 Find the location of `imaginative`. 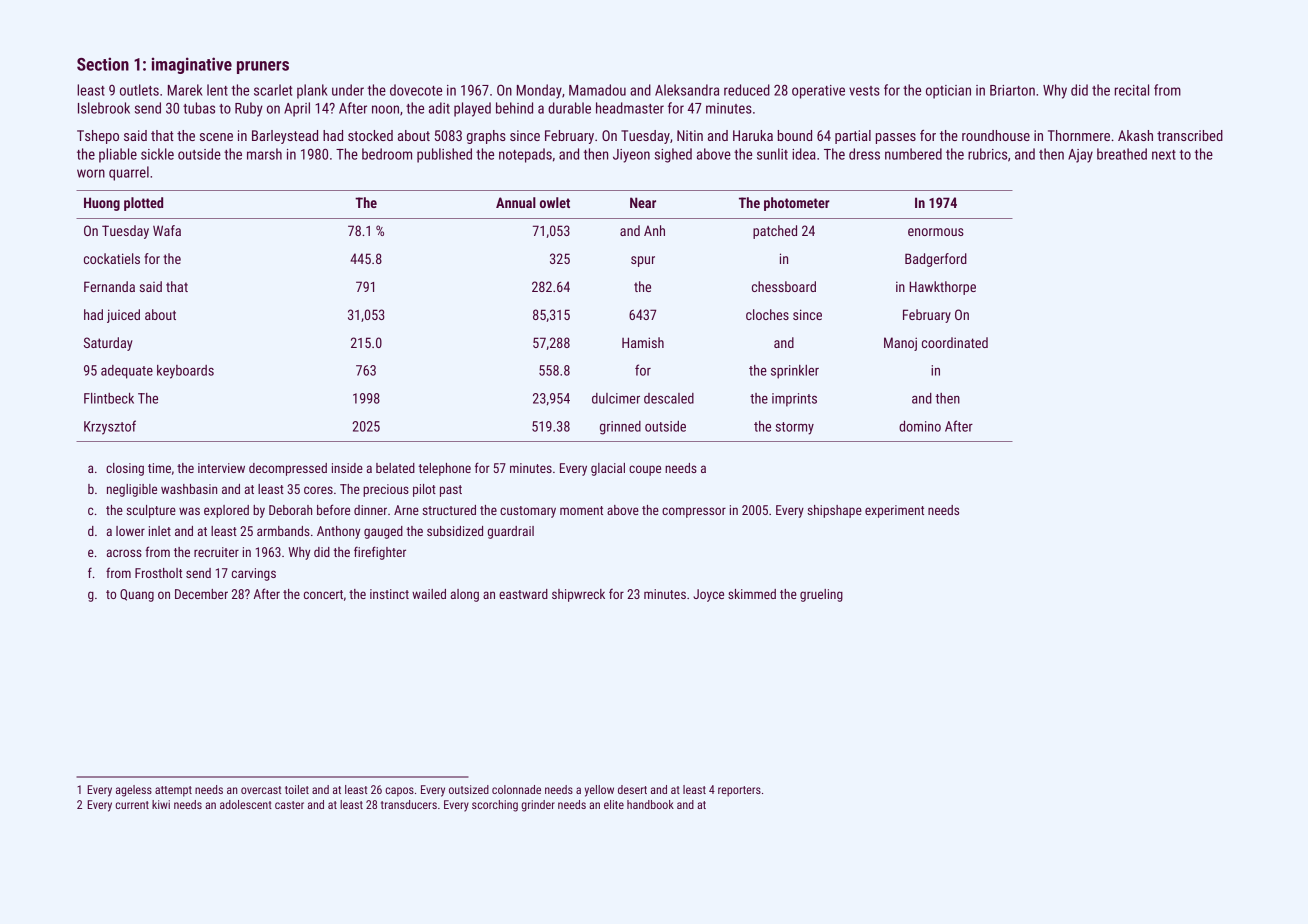

imaginative is located at coordinates (192, 65).
